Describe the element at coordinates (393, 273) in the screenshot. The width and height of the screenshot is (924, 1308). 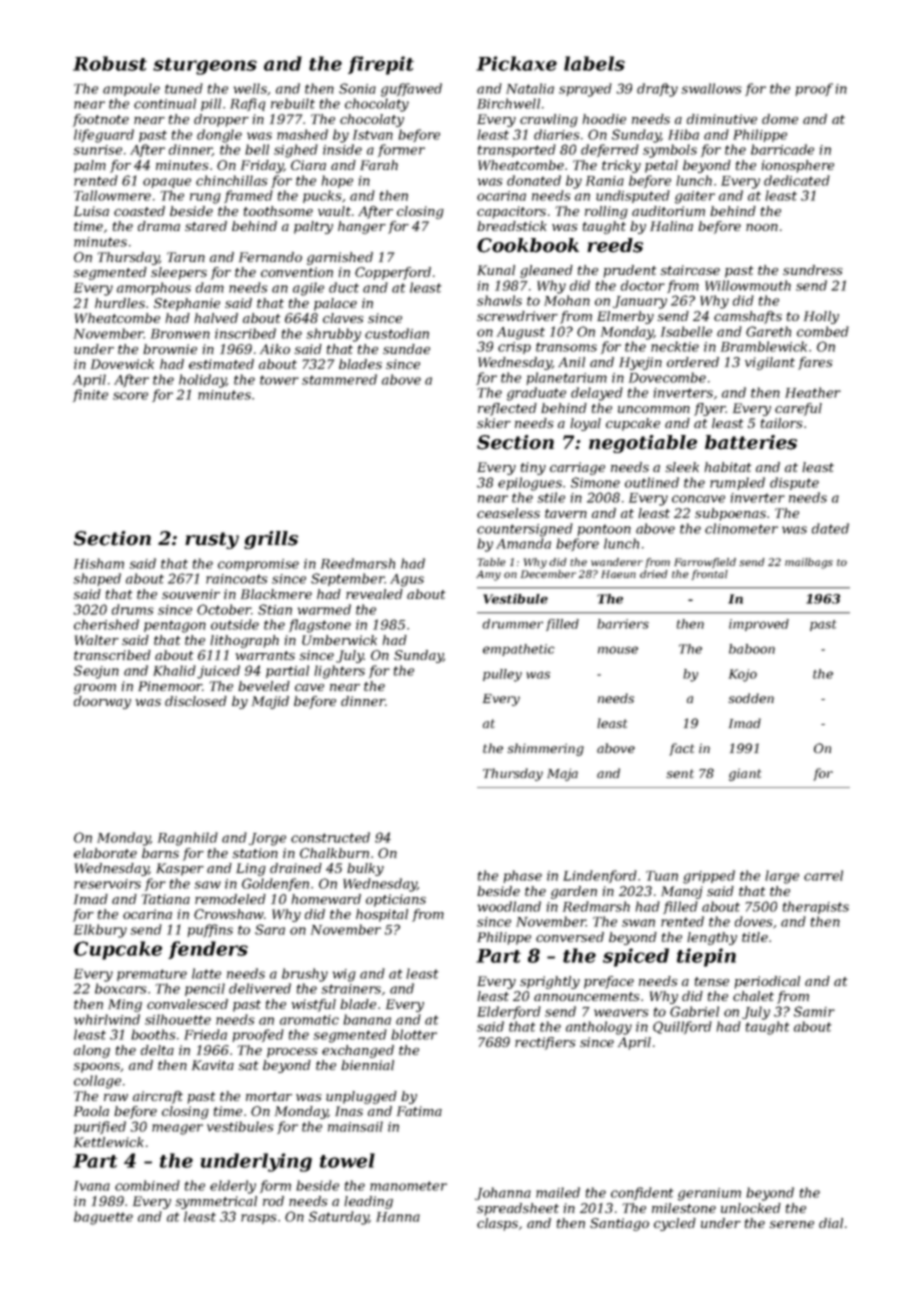
I see `Copperford` at that location.
